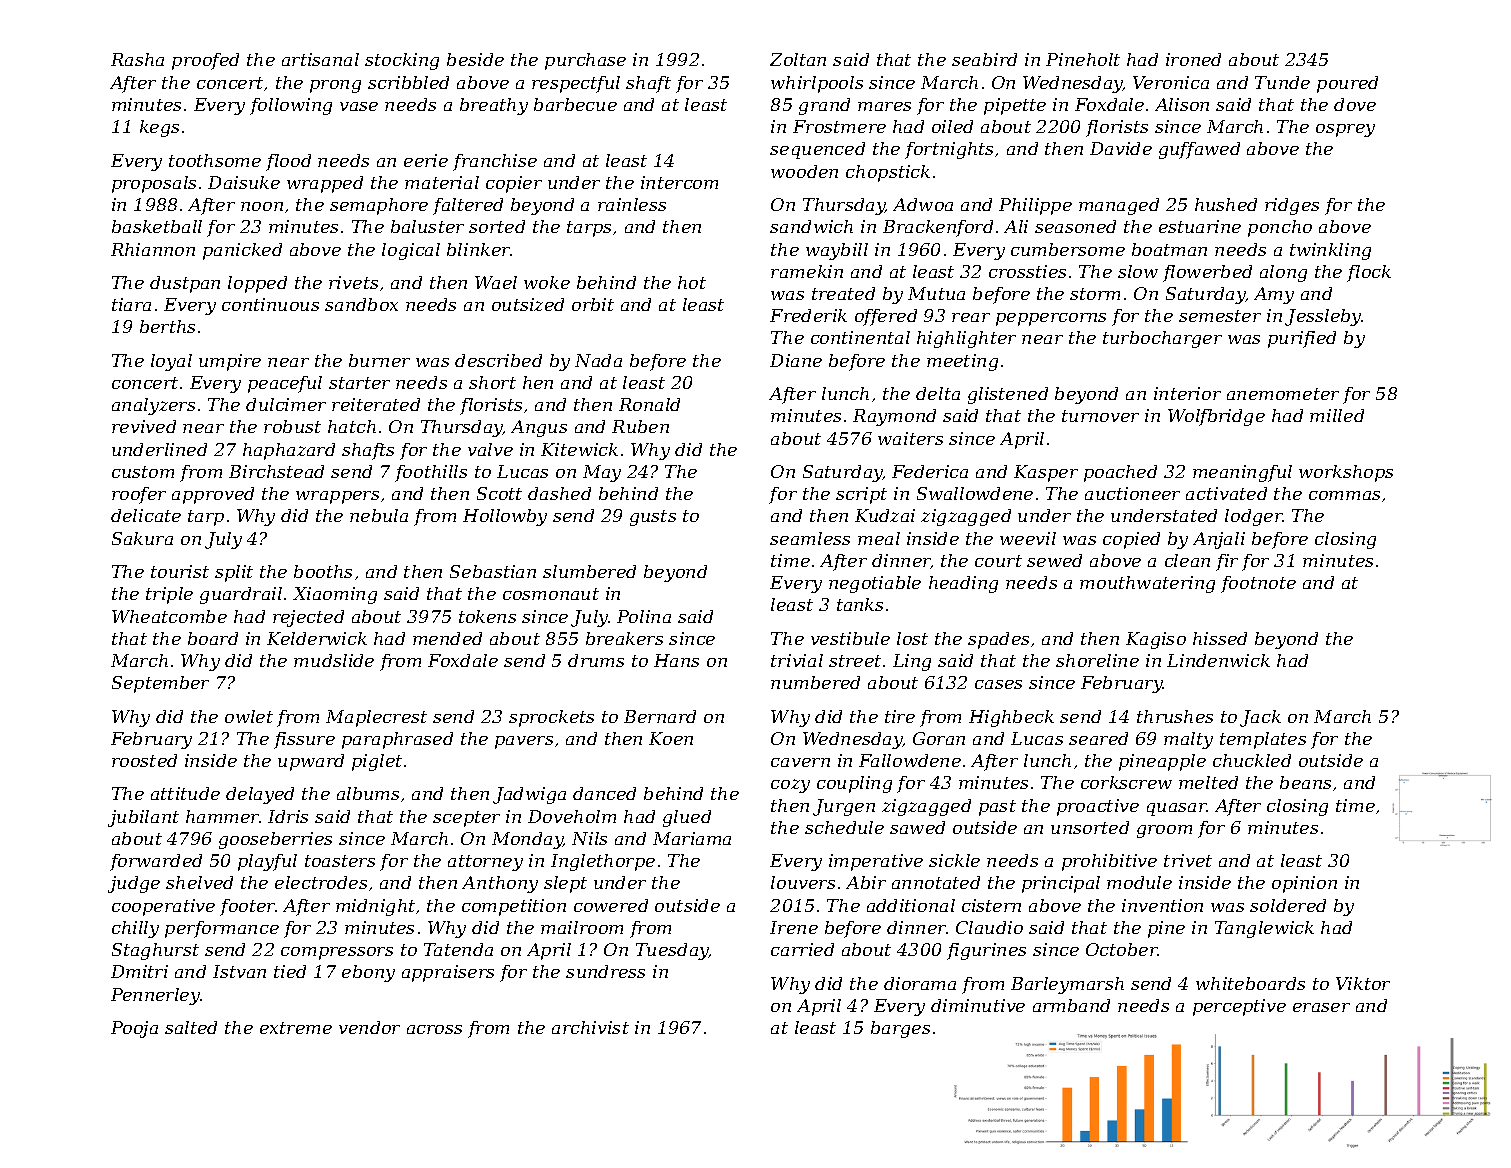 Image resolution: width=1511 pixels, height=1168 pixels. Describe the element at coordinates (1193, 59) in the screenshot. I see `ironed` at that location.
